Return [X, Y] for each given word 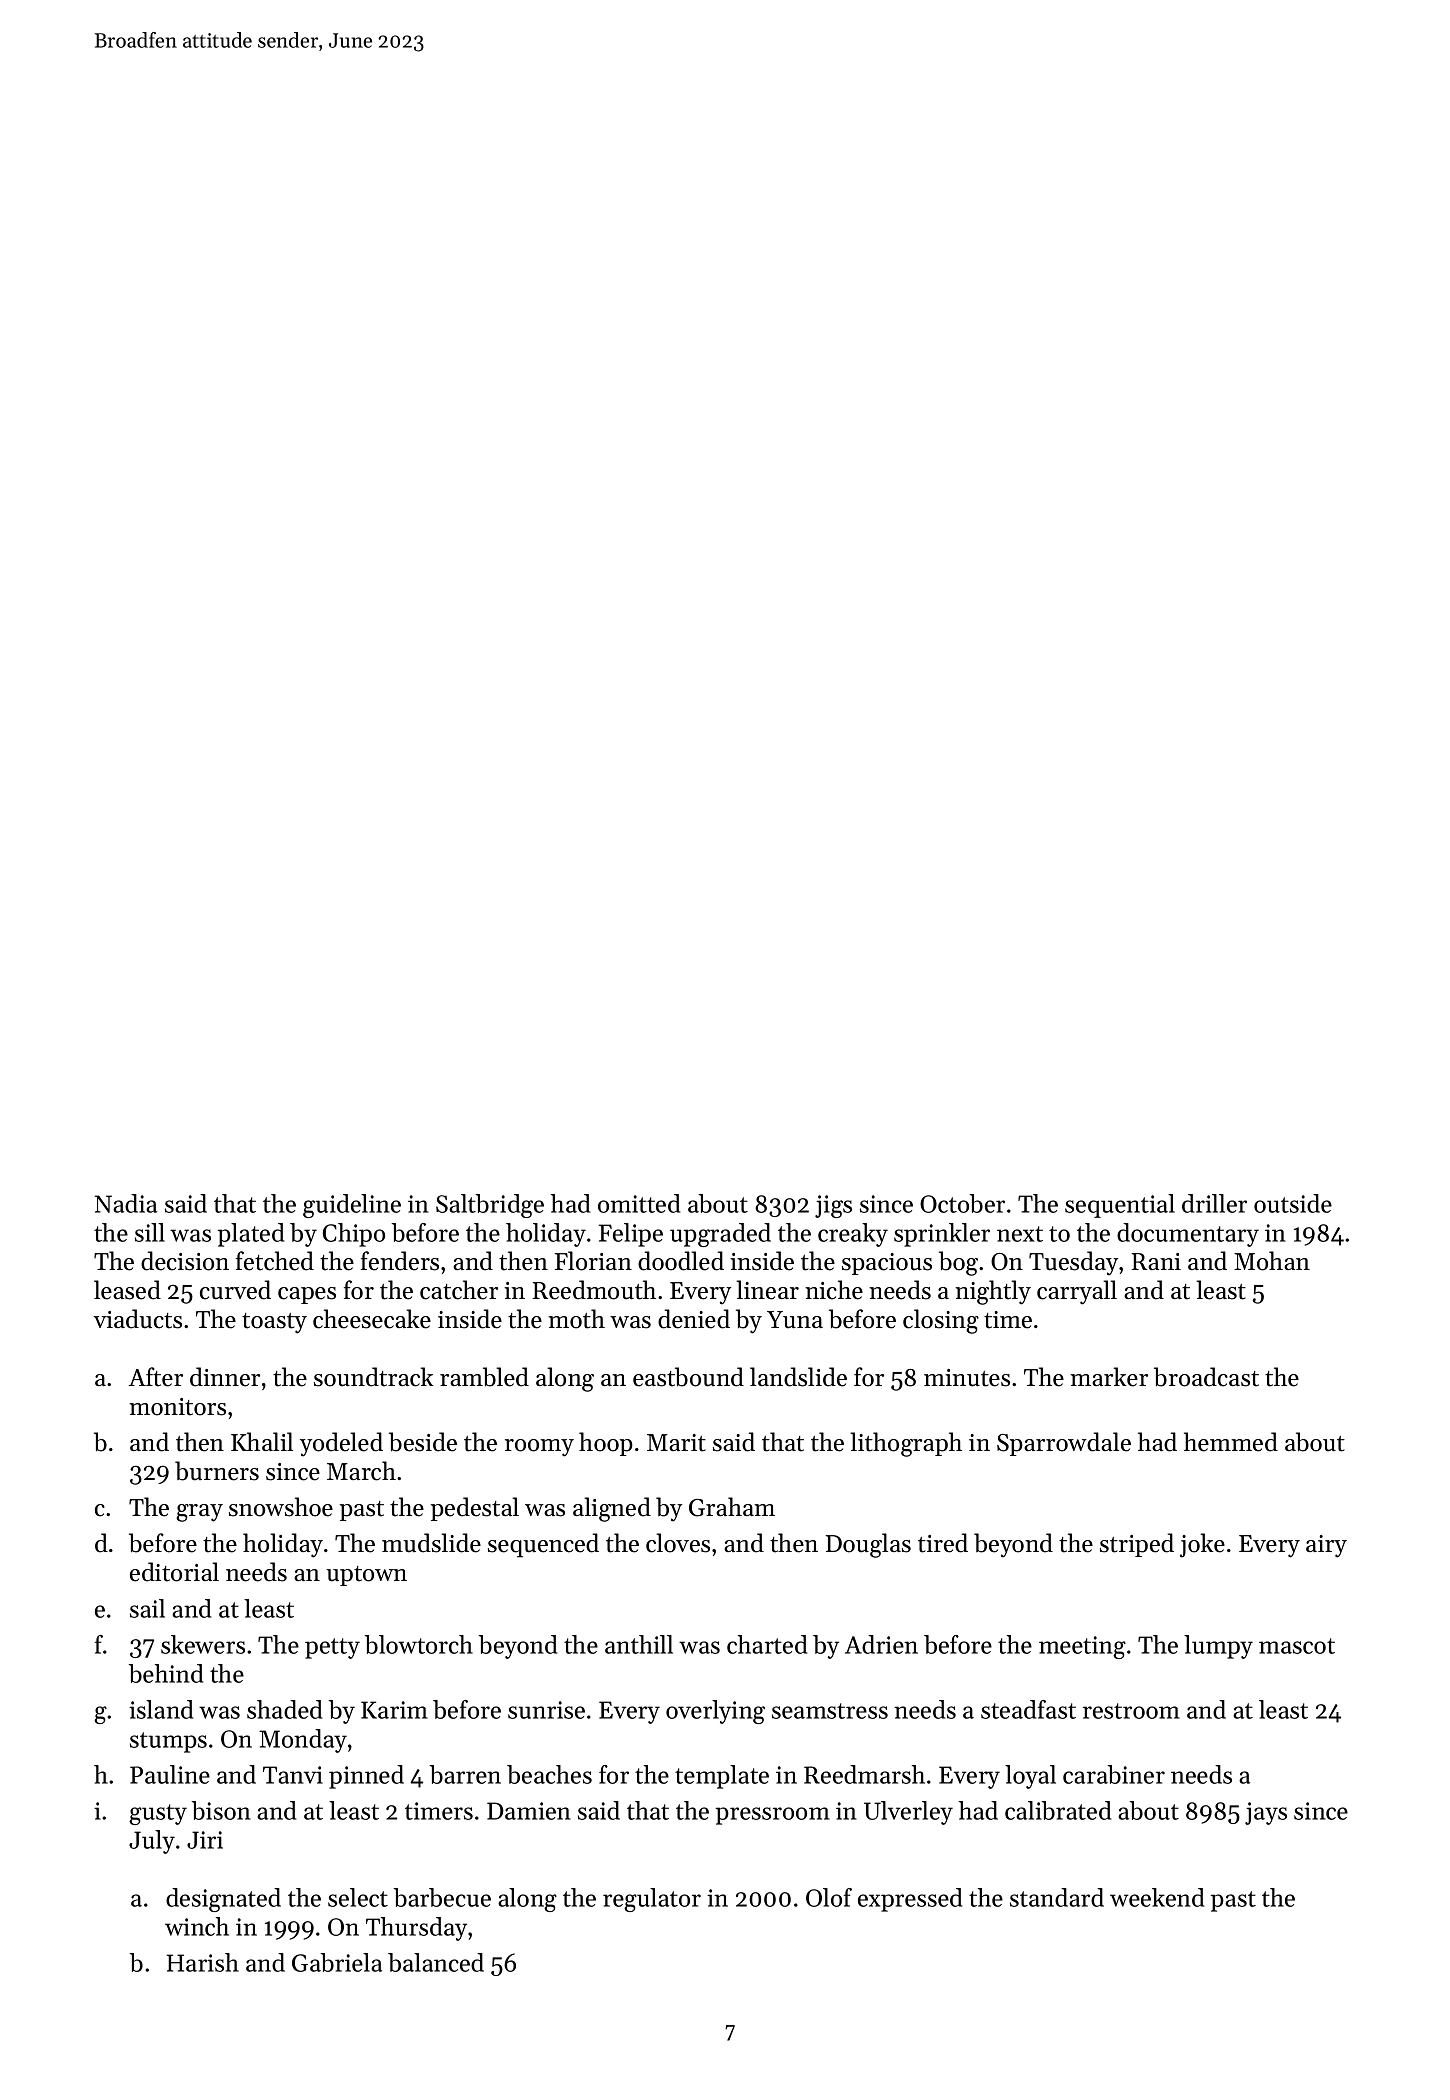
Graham [732, 1507]
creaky [853, 1235]
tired [943, 1543]
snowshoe [281, 1507]
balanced [436, 1962]
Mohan [1272, 1261]
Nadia [126, 1203]
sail [147, 1608]
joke [1202, 1545]
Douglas [868, 1545]
